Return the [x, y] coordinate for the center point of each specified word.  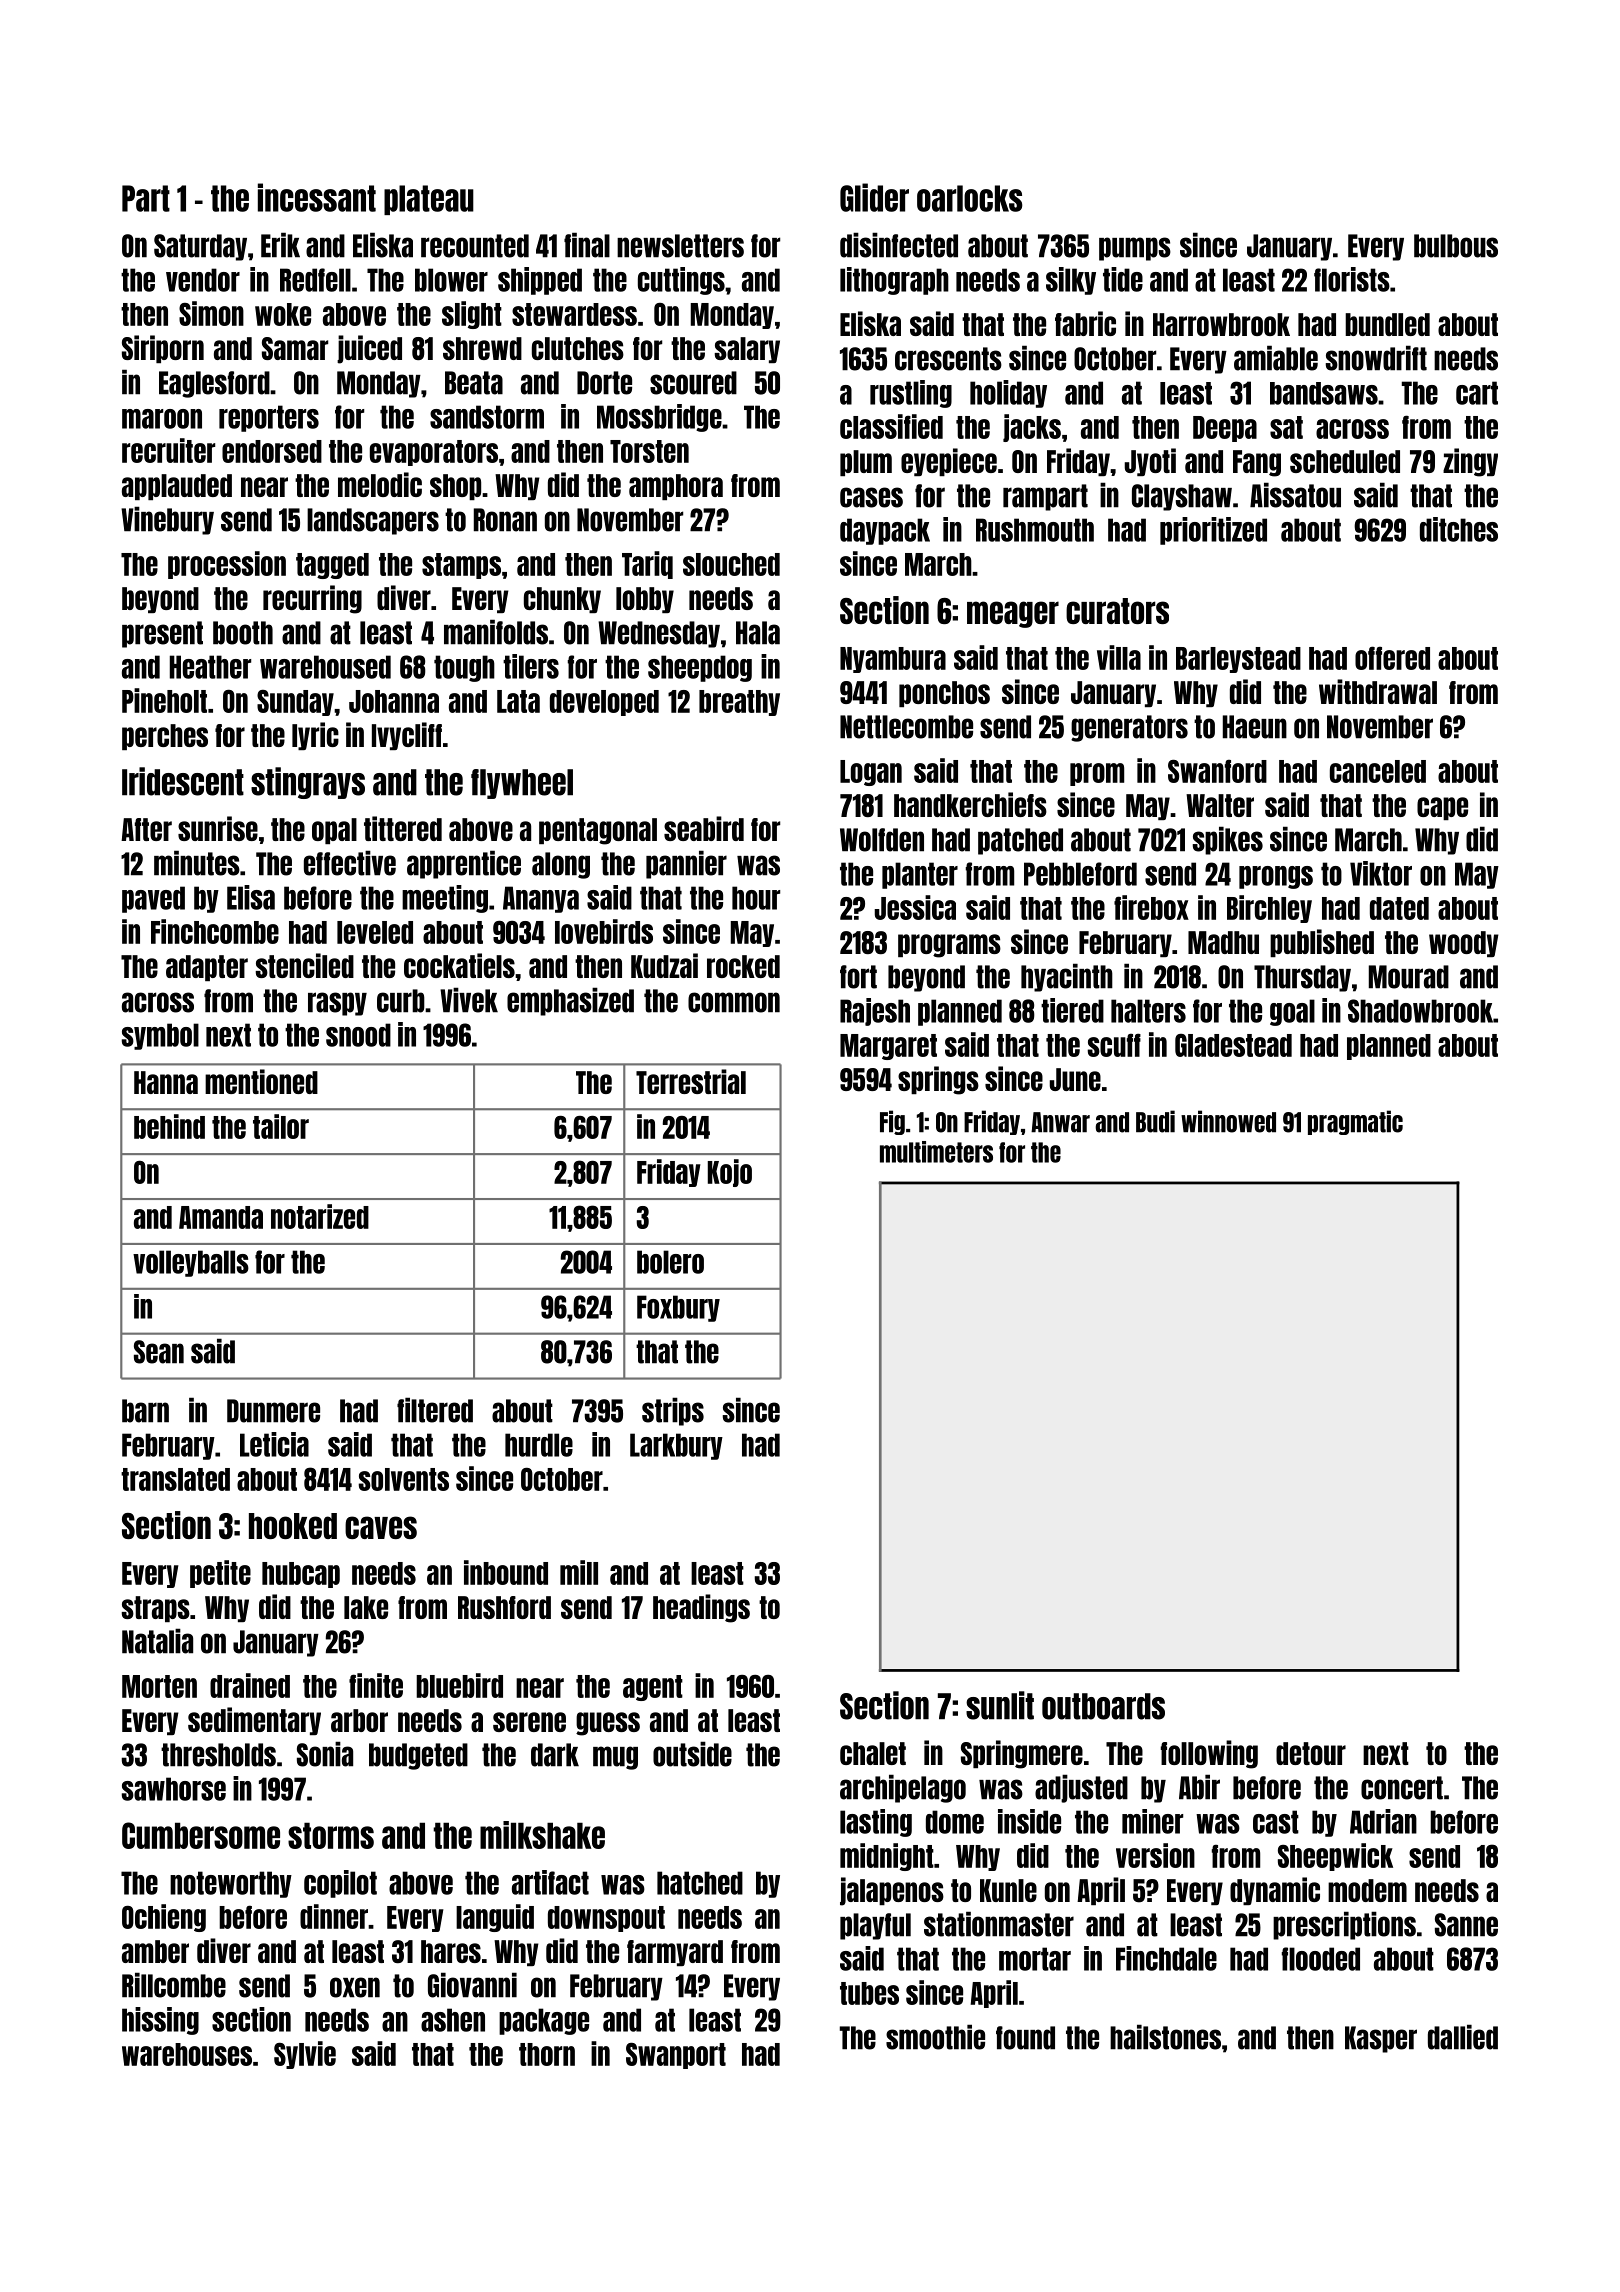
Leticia [274, 1444]
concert [1402, 1788]
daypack [885, 531]
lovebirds [604, 931]
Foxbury [678, 1308]
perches [165, 737]
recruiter [168, 450]
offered [1392, 658]
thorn [547, 2054]
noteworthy [231, 1884]
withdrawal [1378, 691]
